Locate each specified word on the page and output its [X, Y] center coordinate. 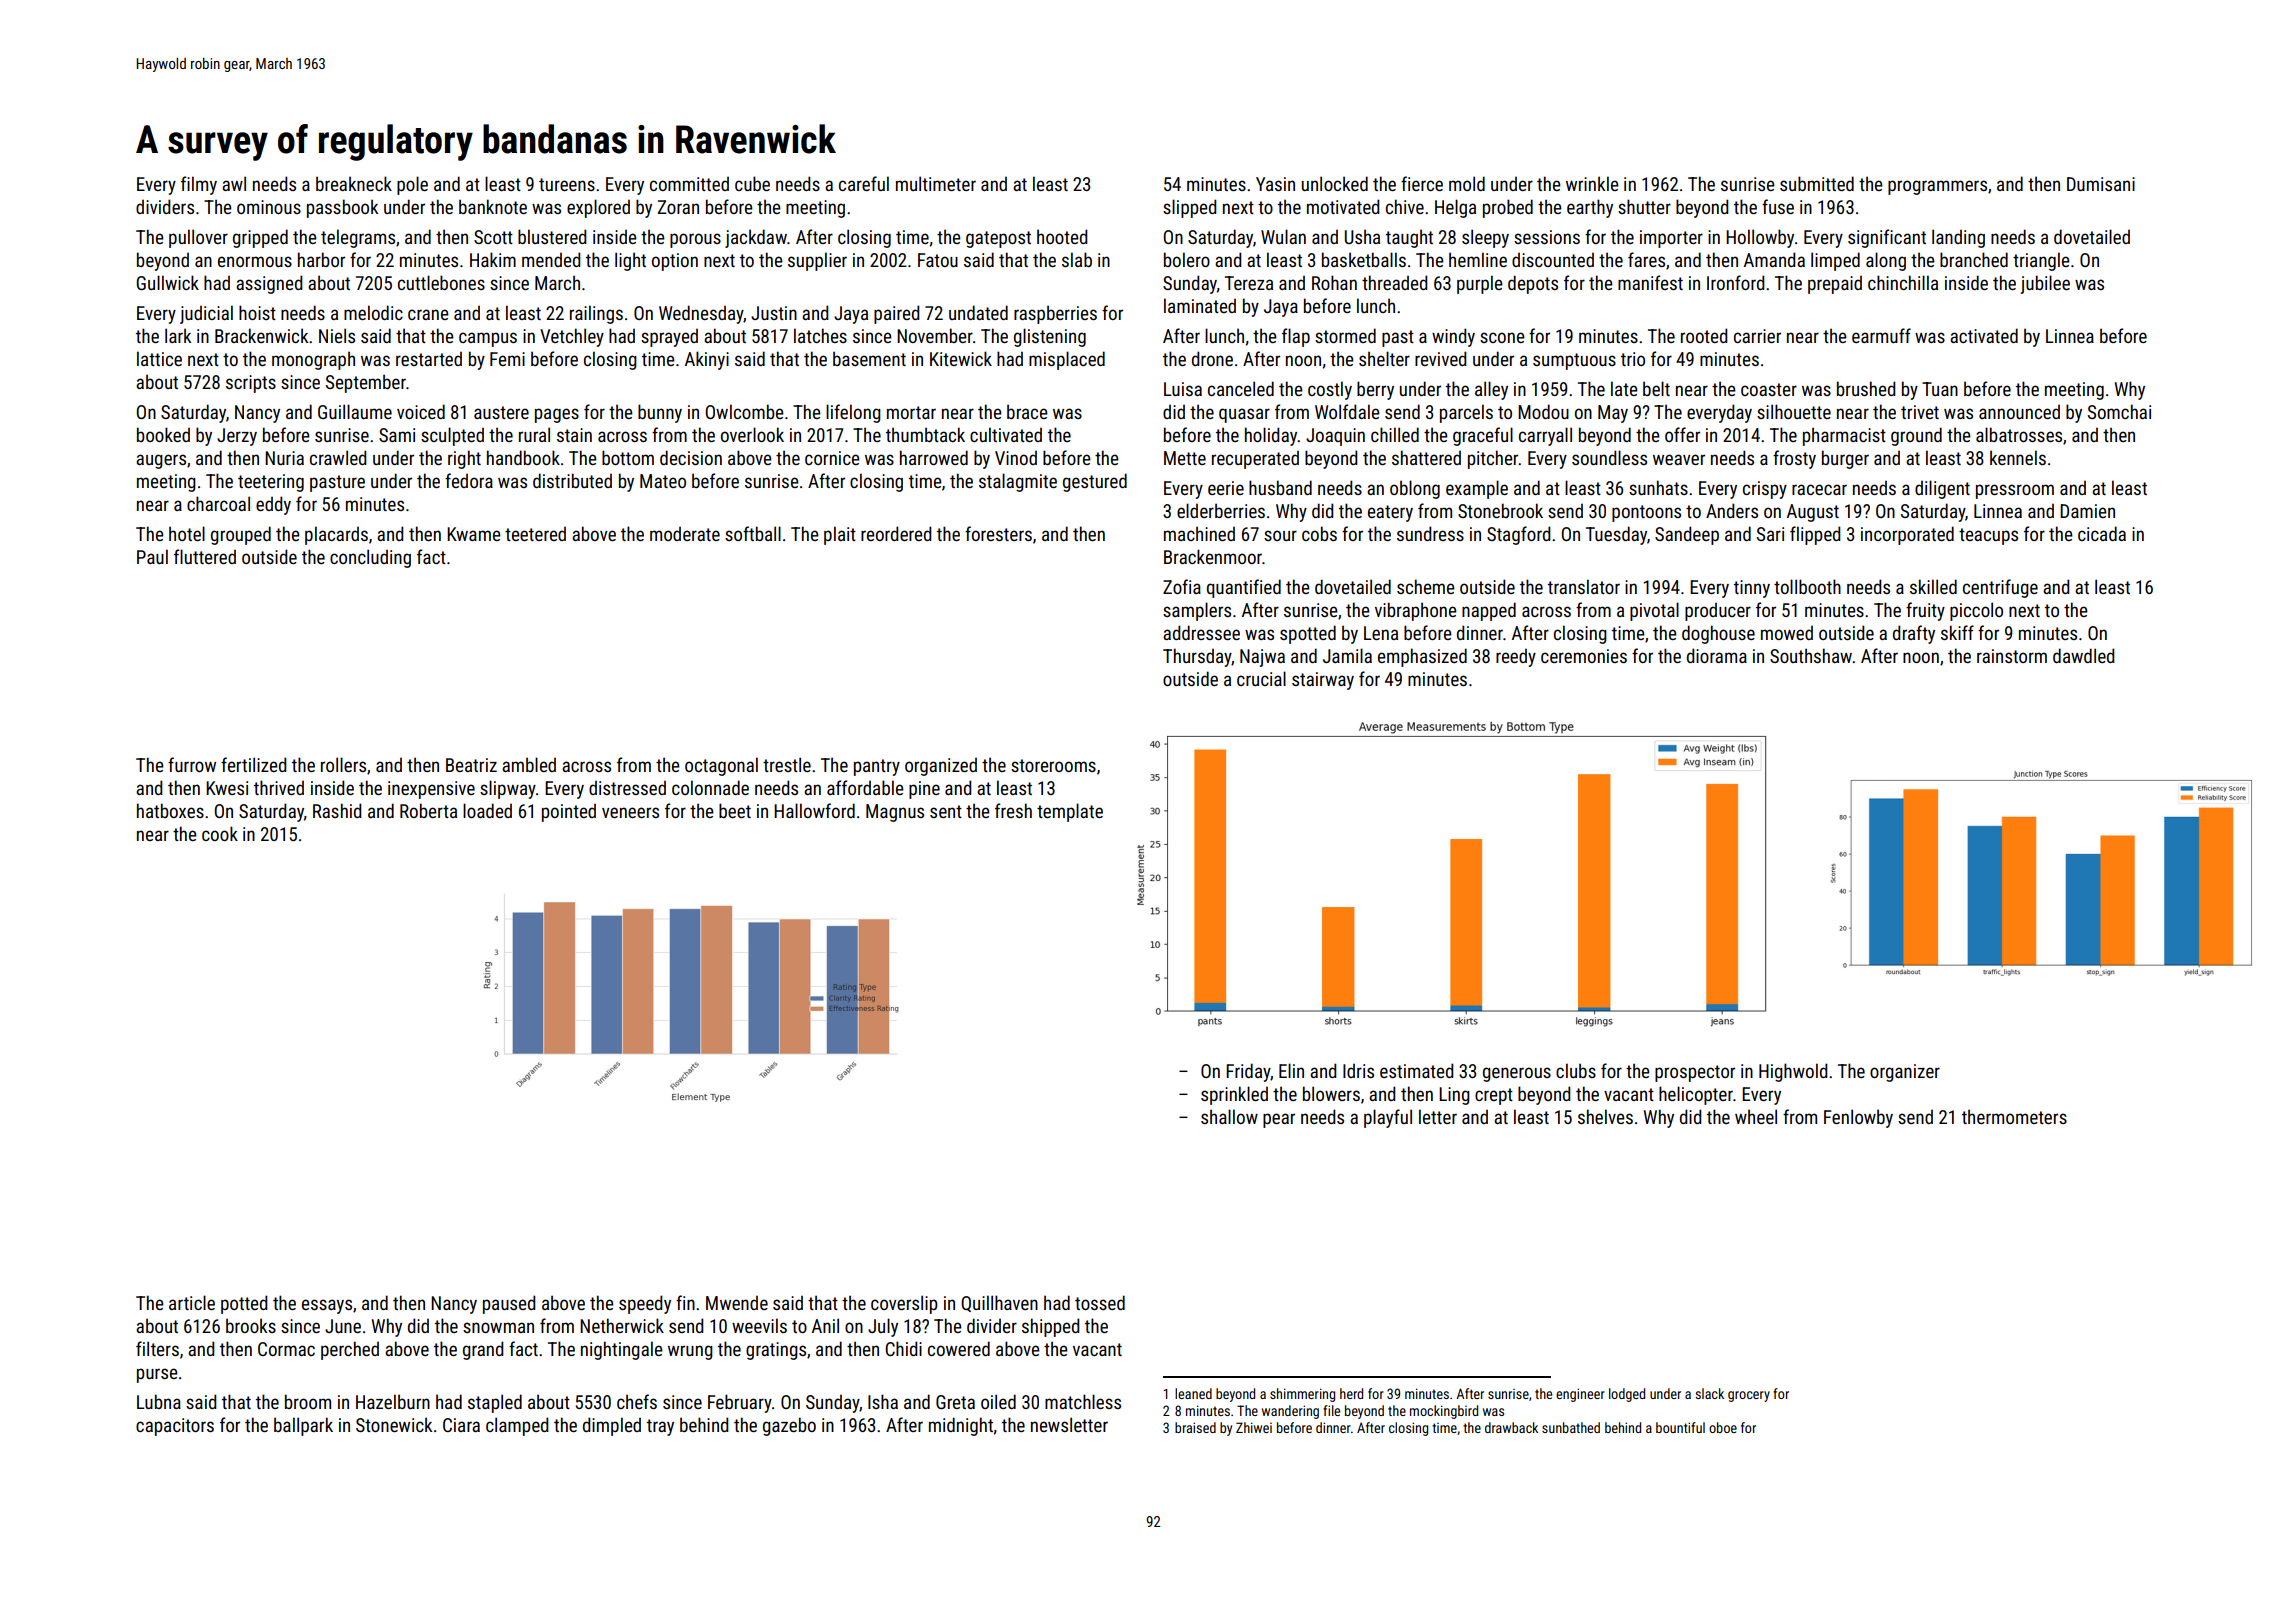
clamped [517, 1426]
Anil [825, 1325]
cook [220, 833]
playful [1388, 1118]
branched [1974, 259]
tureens [567, 184]
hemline [1478, 259]
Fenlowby [1858, 1118]
